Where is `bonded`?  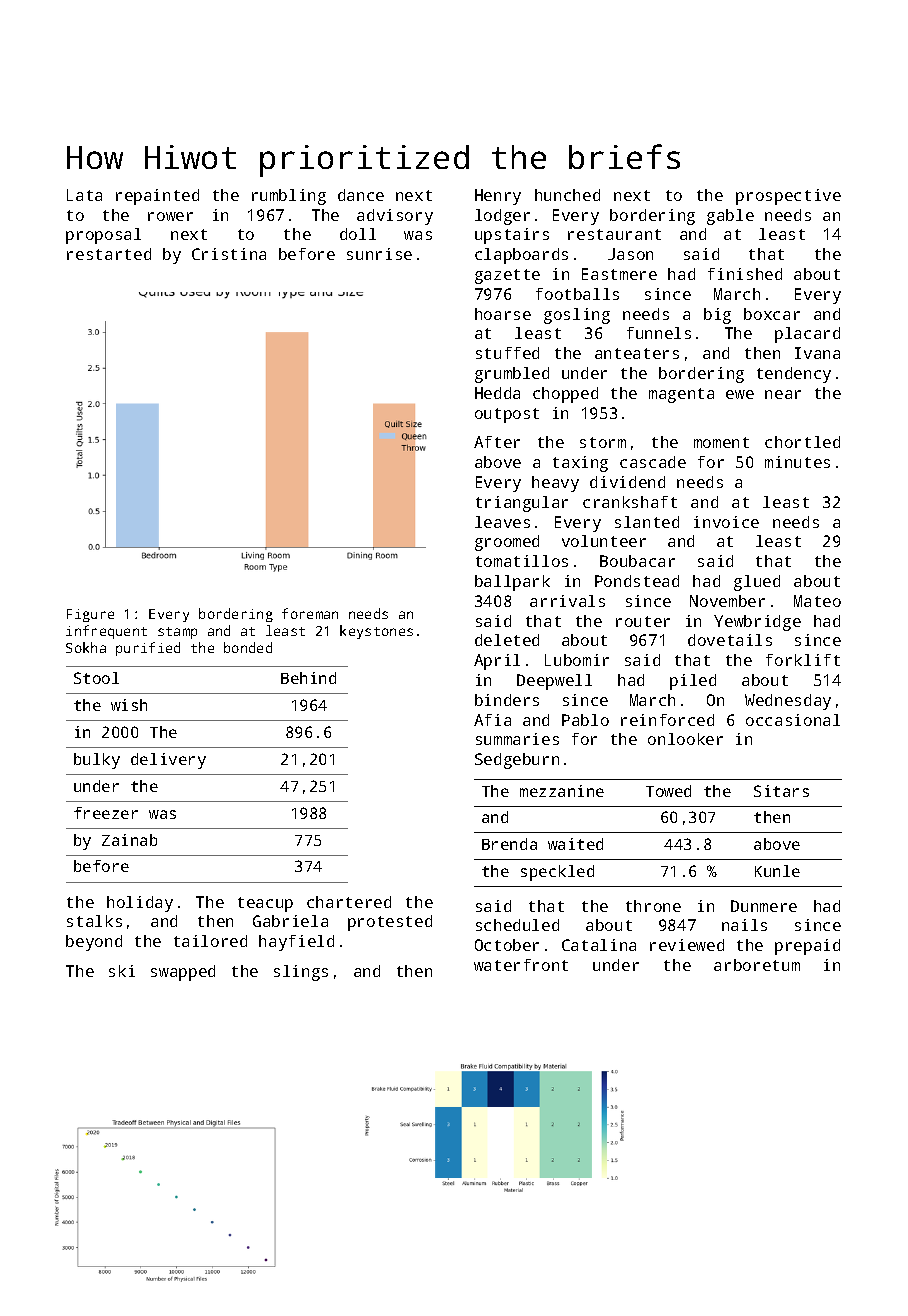
bonded is located at coordinates (248, 647).
